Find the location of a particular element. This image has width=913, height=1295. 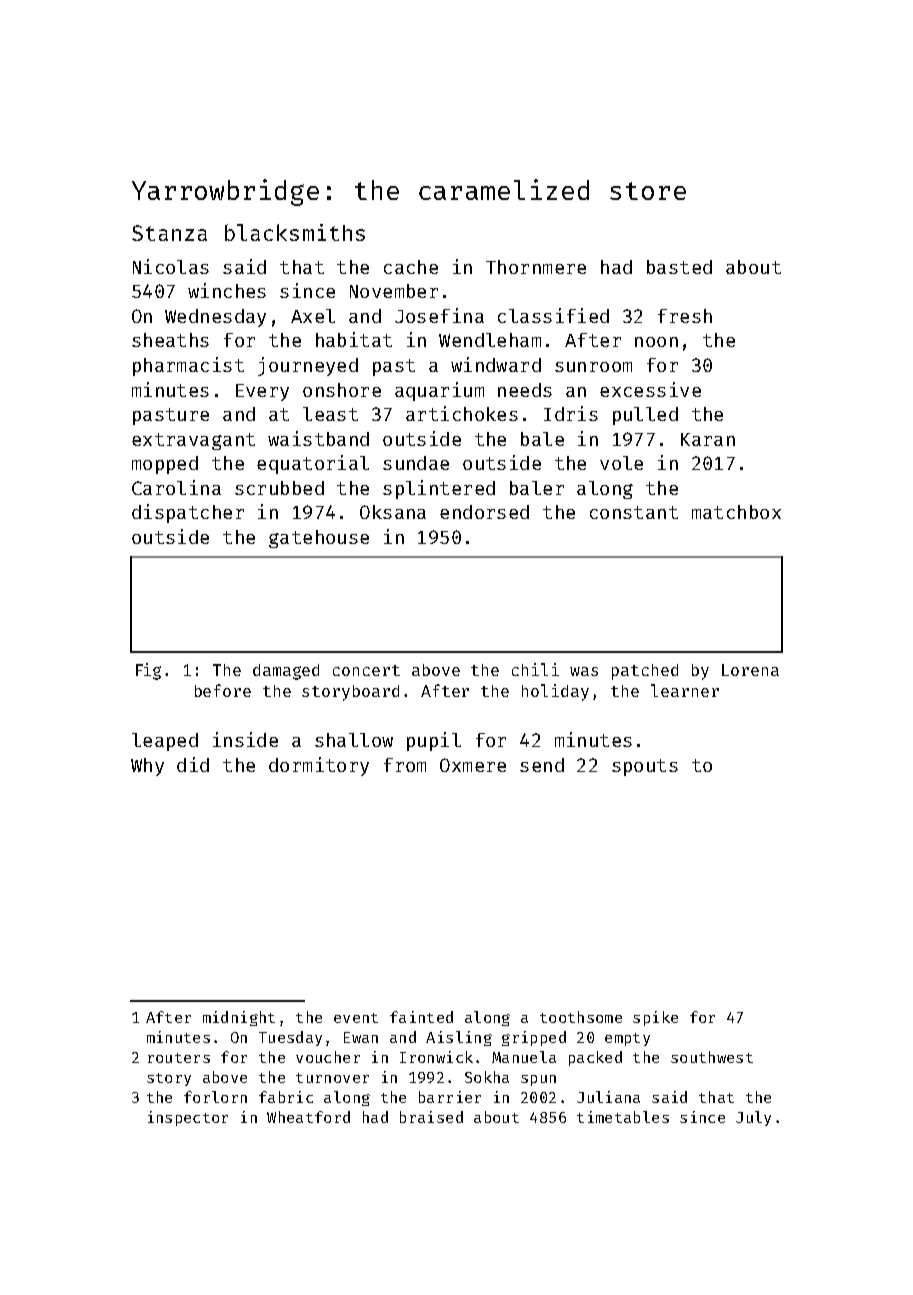

vole is located at coordinates (621, 463).
